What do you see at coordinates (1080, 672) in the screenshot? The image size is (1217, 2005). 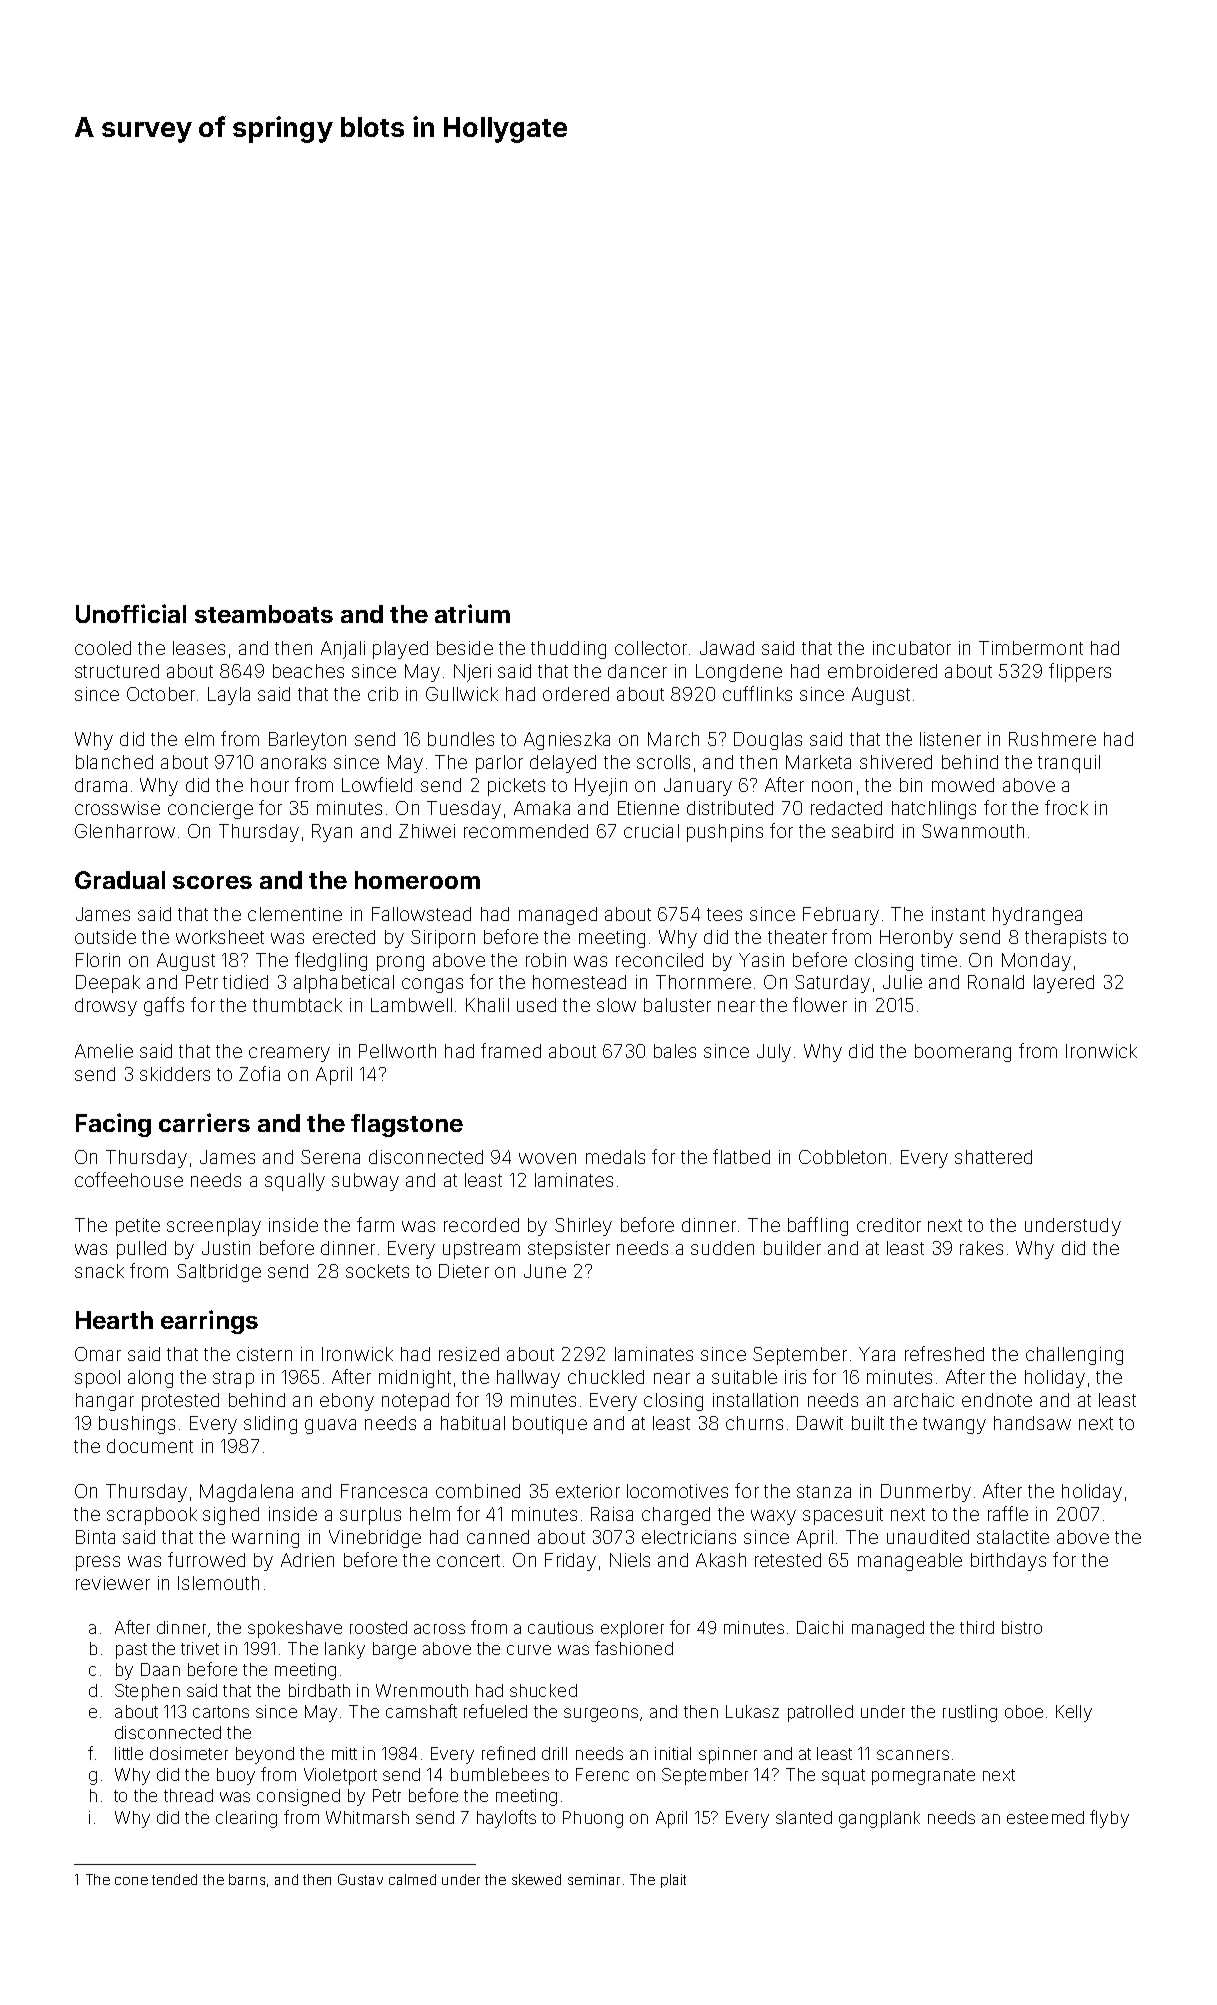 I see `flippers` at bounding box center [1080, 672].
